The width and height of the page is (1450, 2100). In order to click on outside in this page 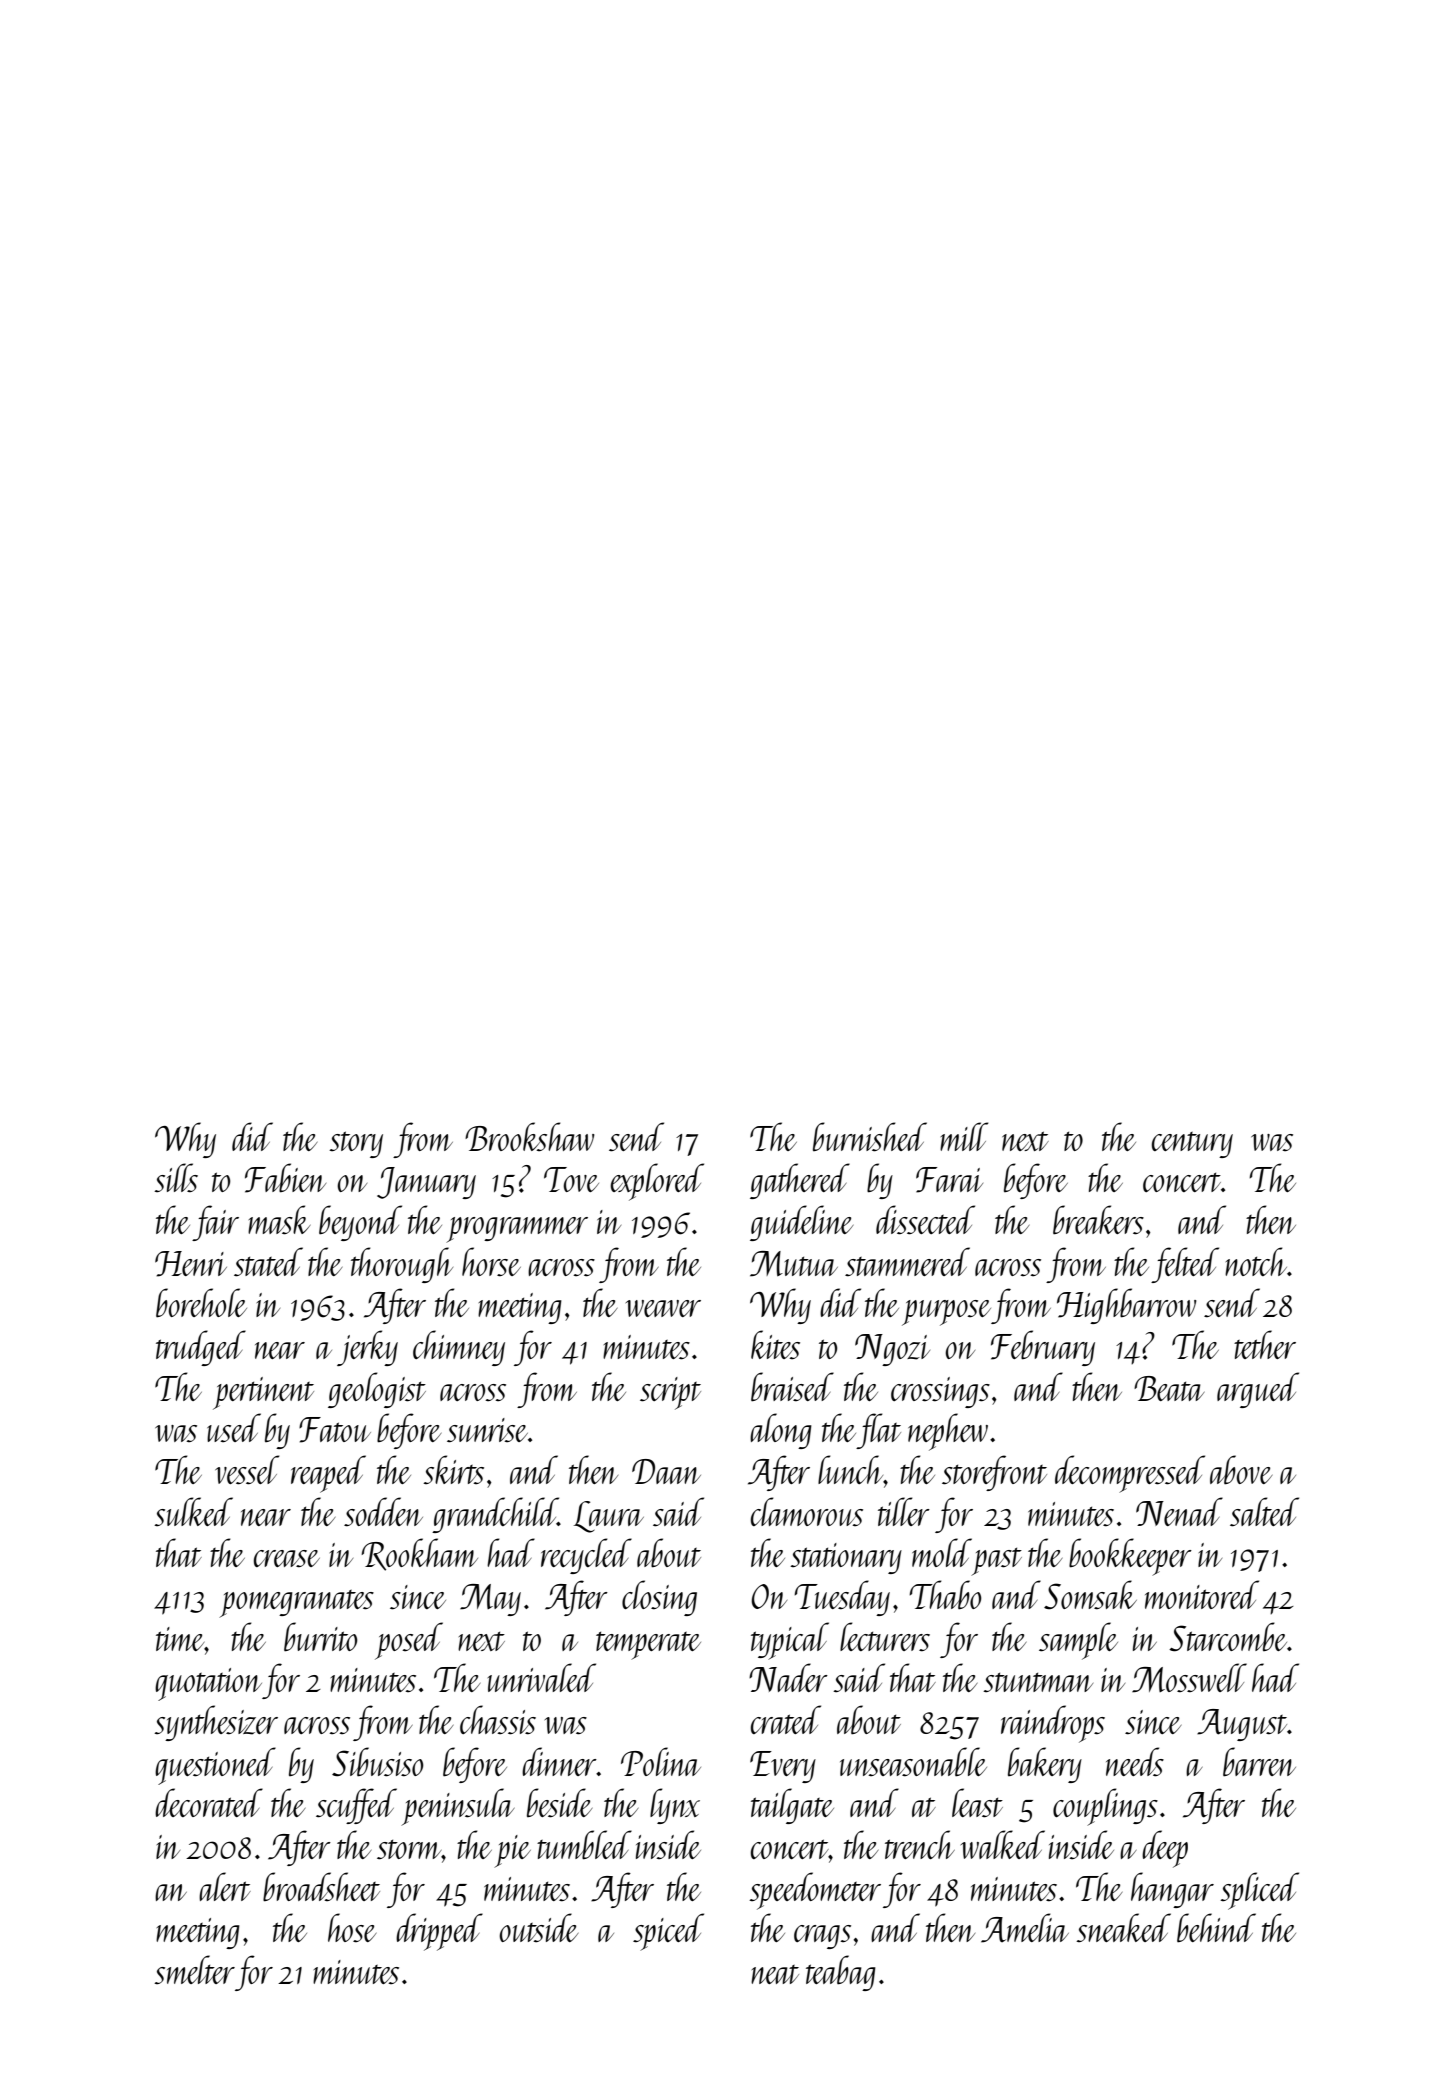, I will do `click(538, 1928)`.
